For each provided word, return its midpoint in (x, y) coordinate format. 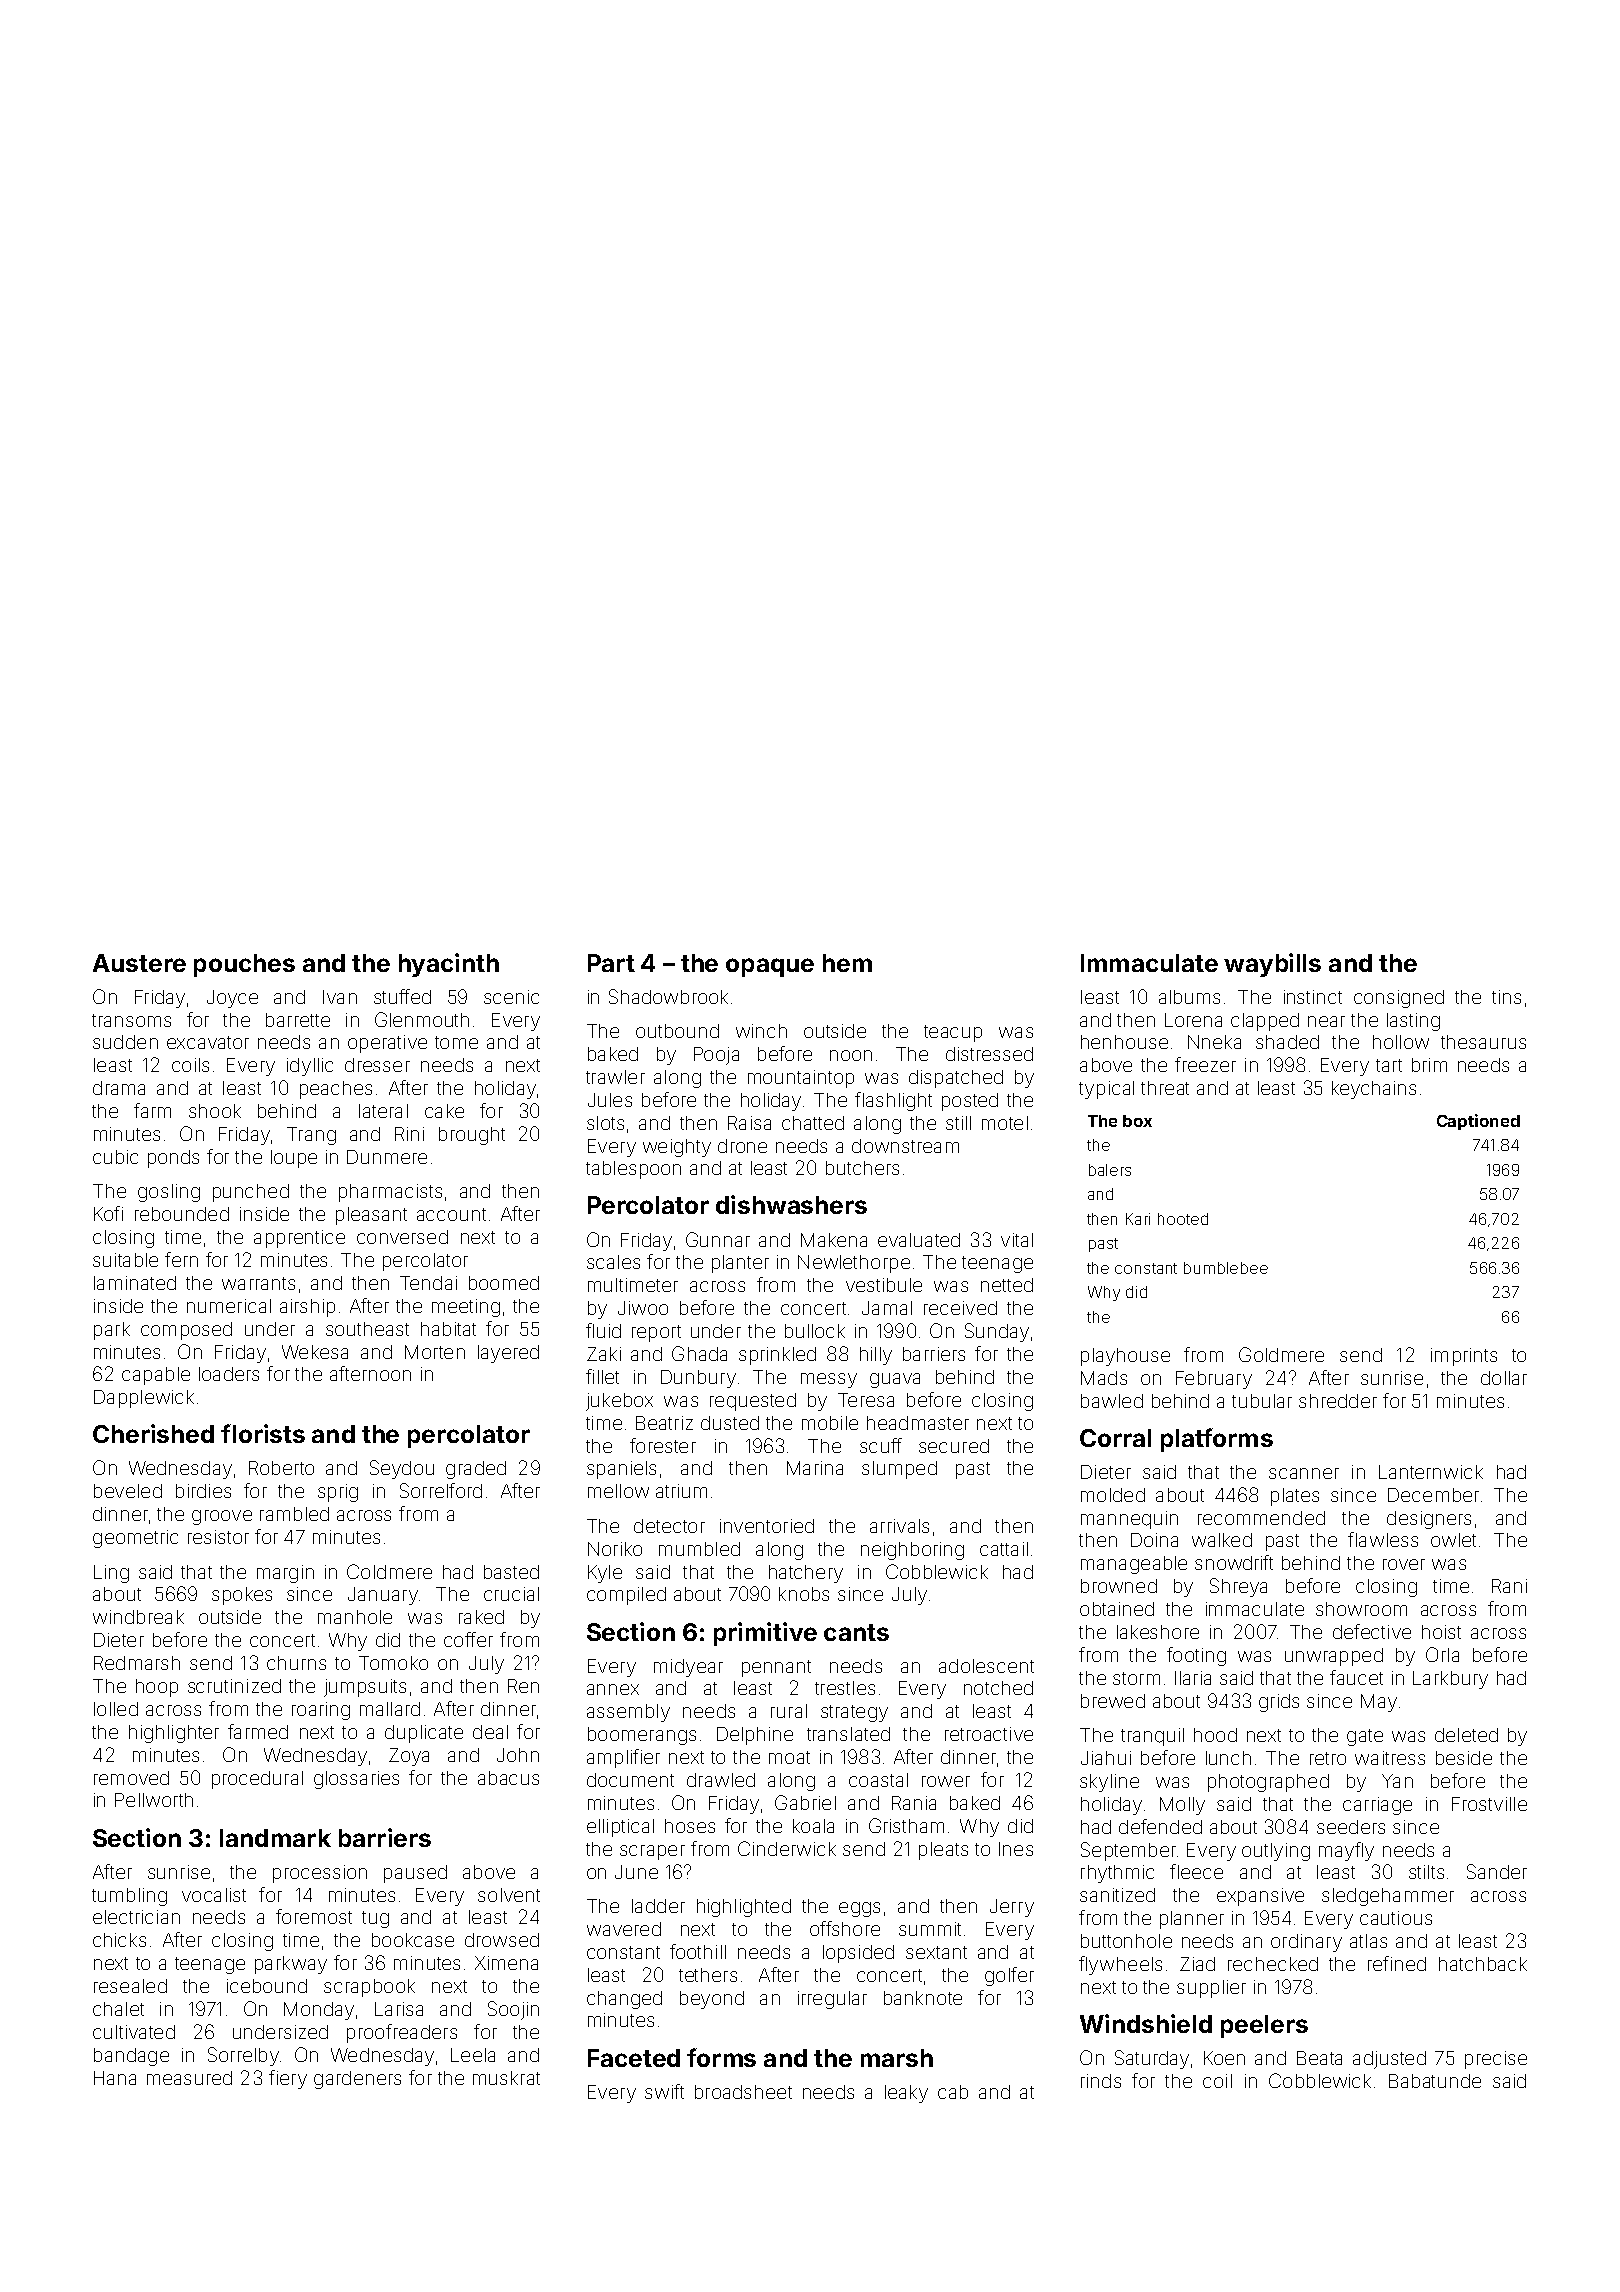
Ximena (506, 1963)
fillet (602, 1376)
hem (847, 963)
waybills (1272, 965)
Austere (139, 963)
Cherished (153, 1433)
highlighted (744, 1908)
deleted (1466, 1735)
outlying (1276, 1852)
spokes (242, 1596)
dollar (1504, 1378)
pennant (776, 1668)
